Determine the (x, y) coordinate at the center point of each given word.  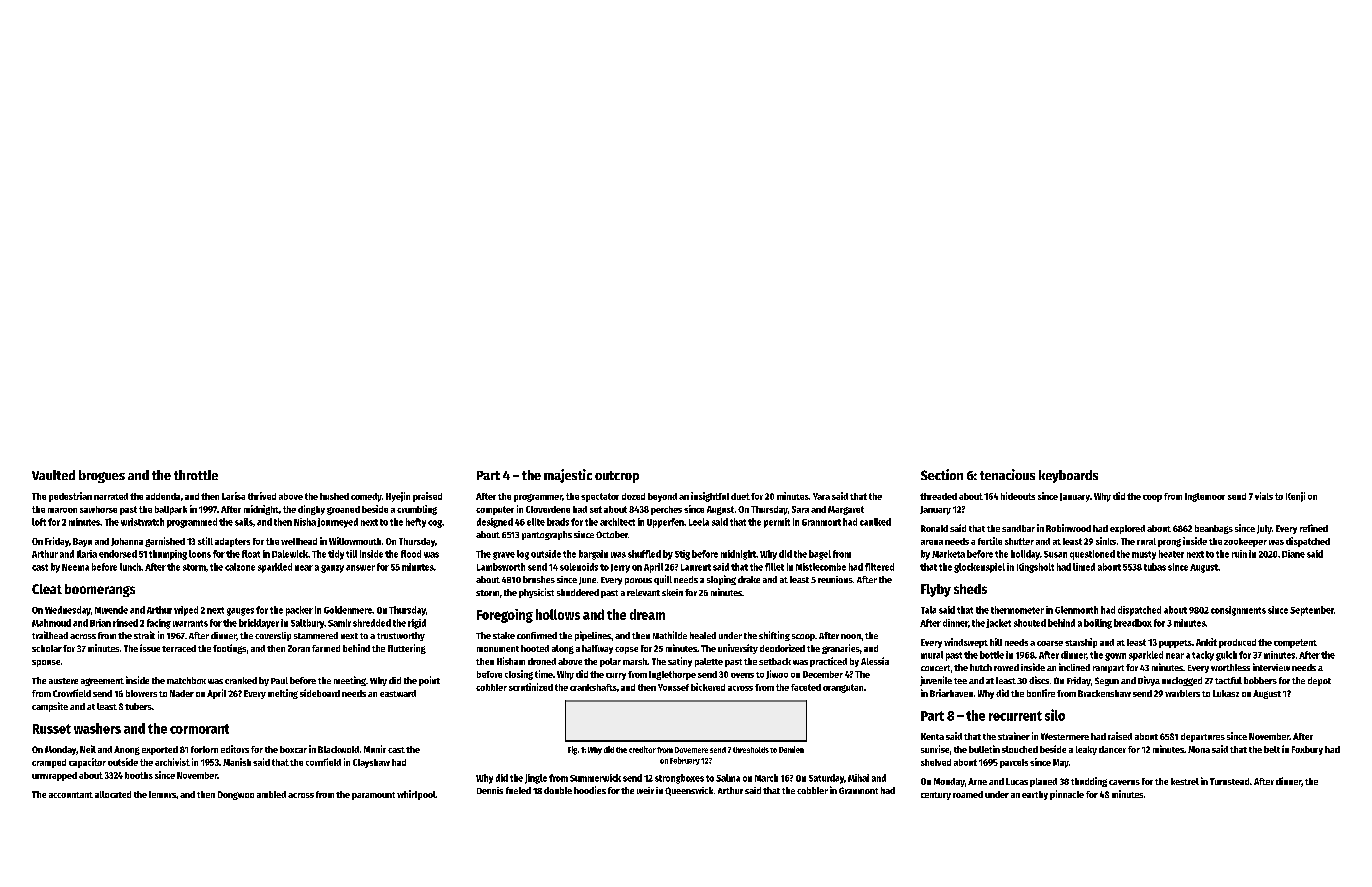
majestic (568, 476)
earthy (1035, 795)
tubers (138, 706)
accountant (71, 795)
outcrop (617, 477)
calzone (240, 567)
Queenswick (689, 791)
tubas (1155, 567)
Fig (572, 750)
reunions (835, 579)
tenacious (1007, 474)
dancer (1112, 749)
